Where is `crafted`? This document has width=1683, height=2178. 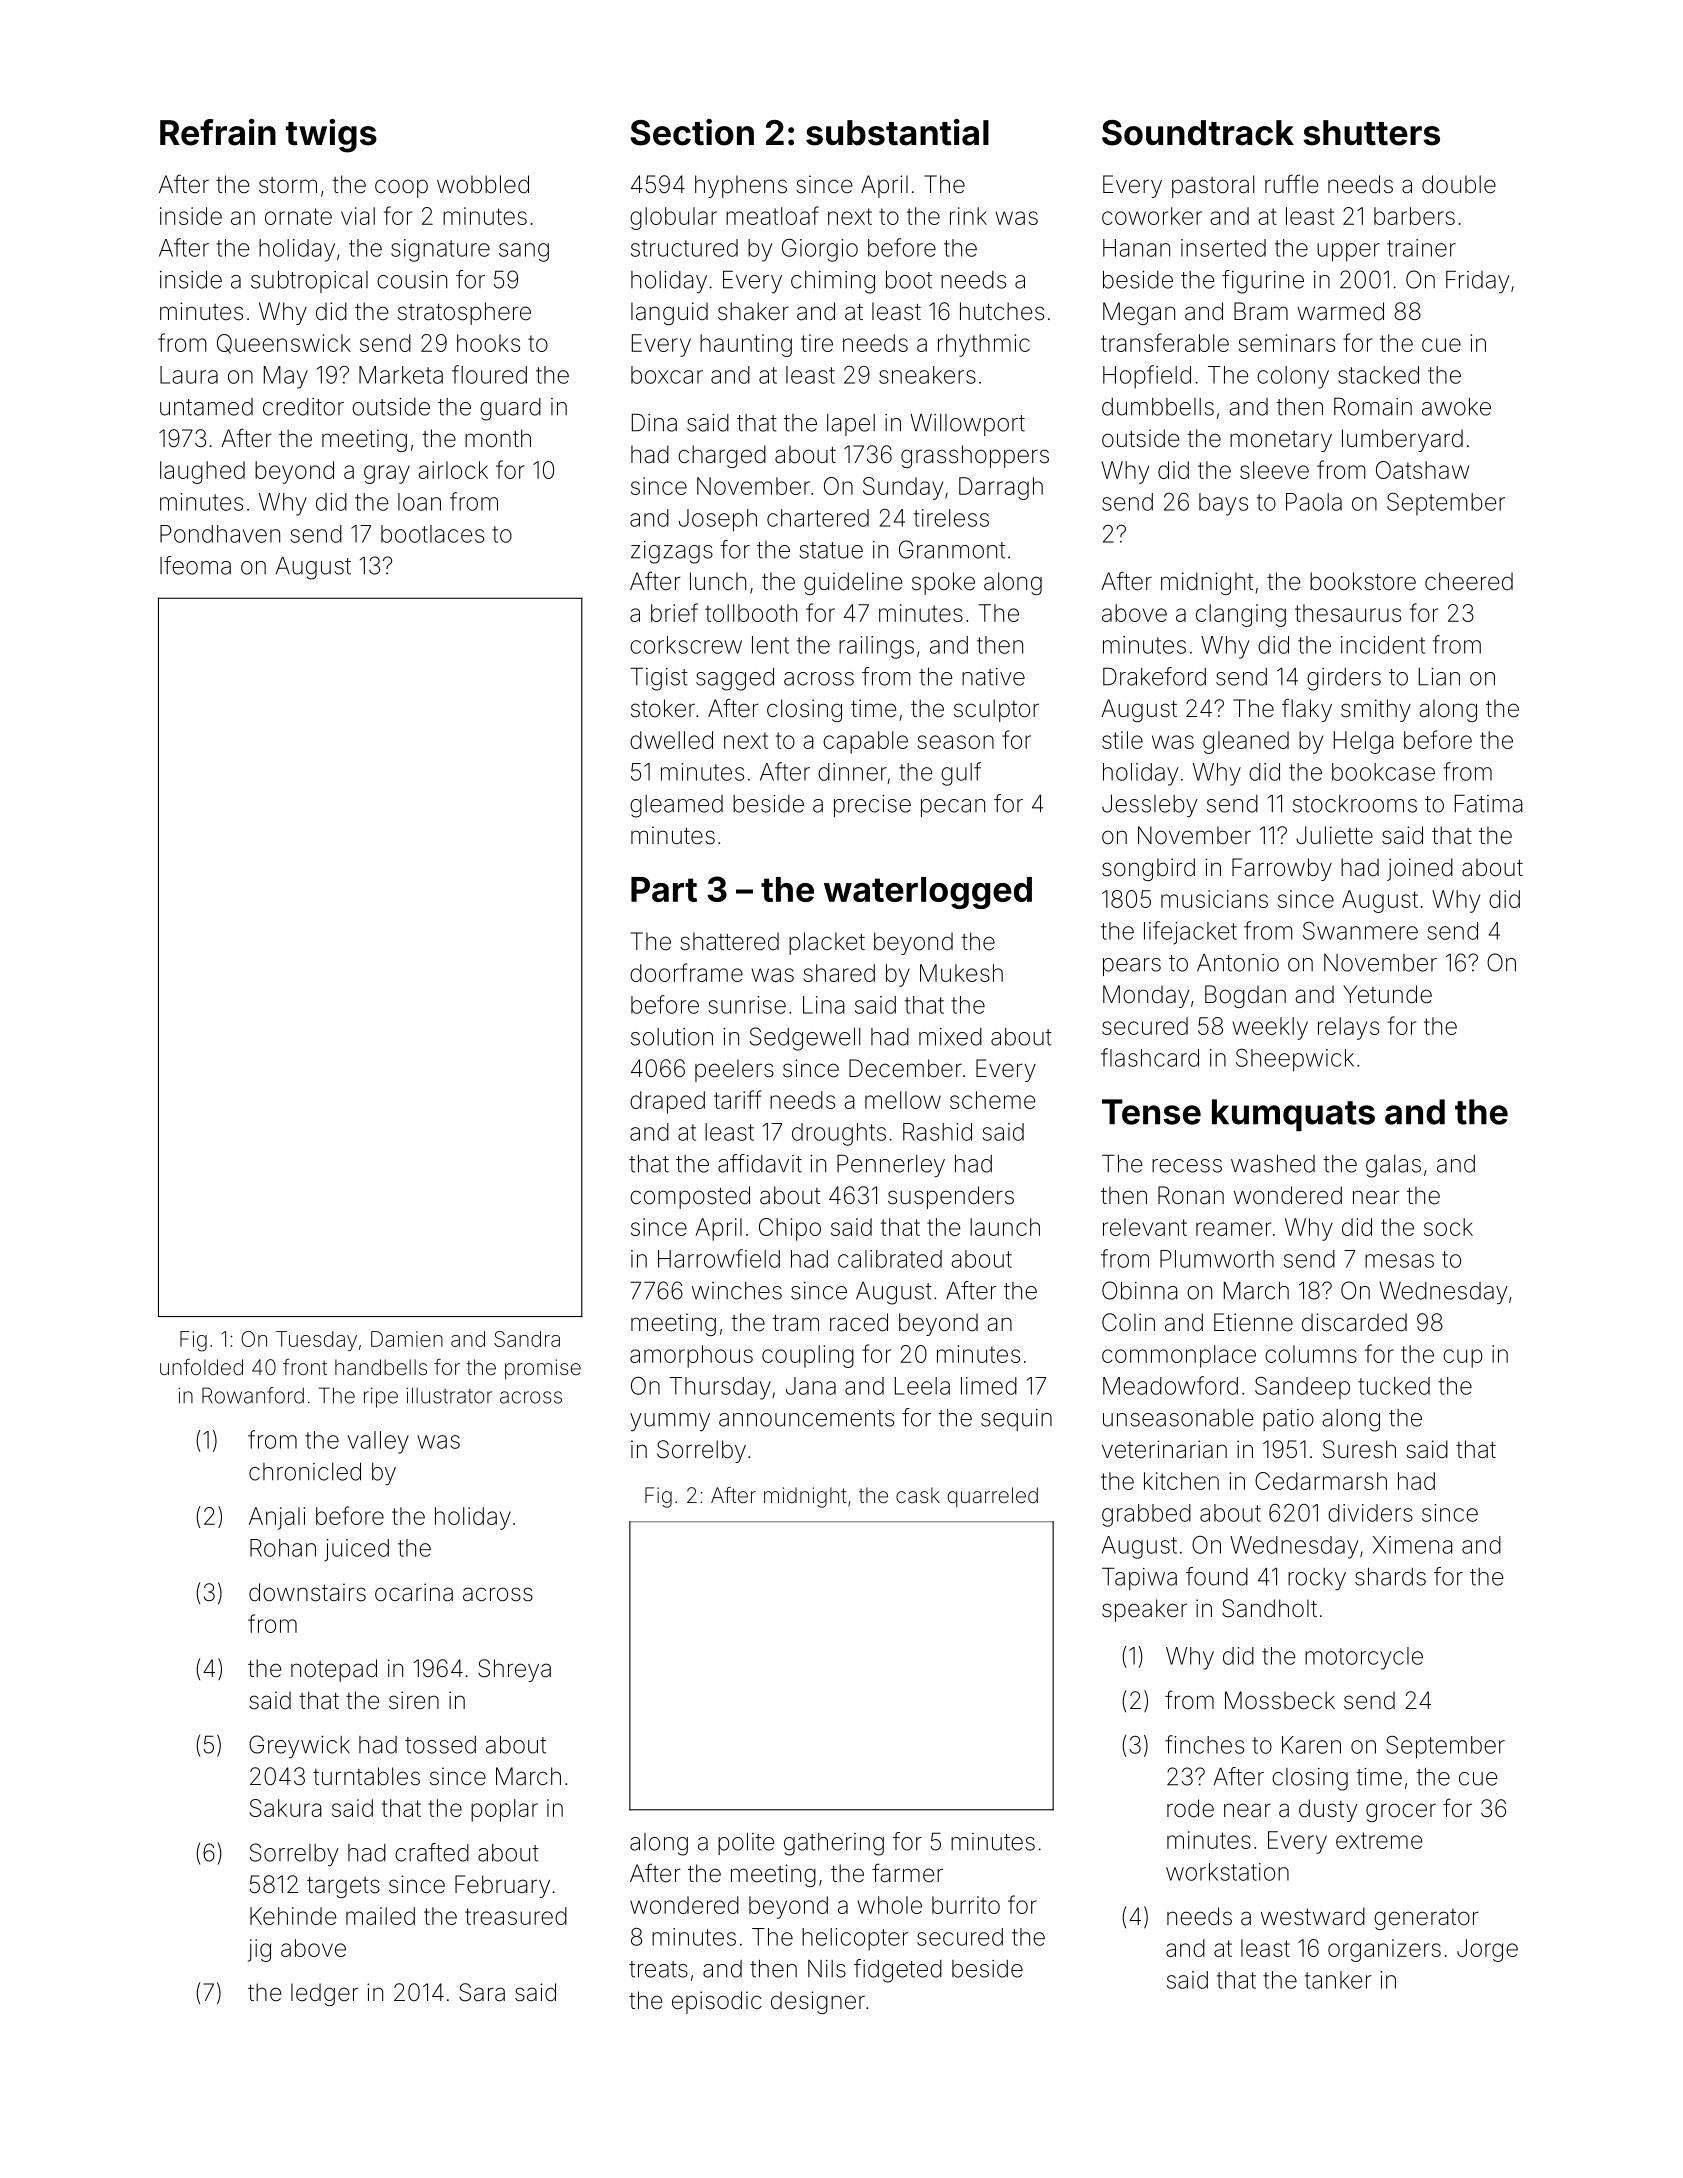 crafted is located at coordinates (432, 1852).
